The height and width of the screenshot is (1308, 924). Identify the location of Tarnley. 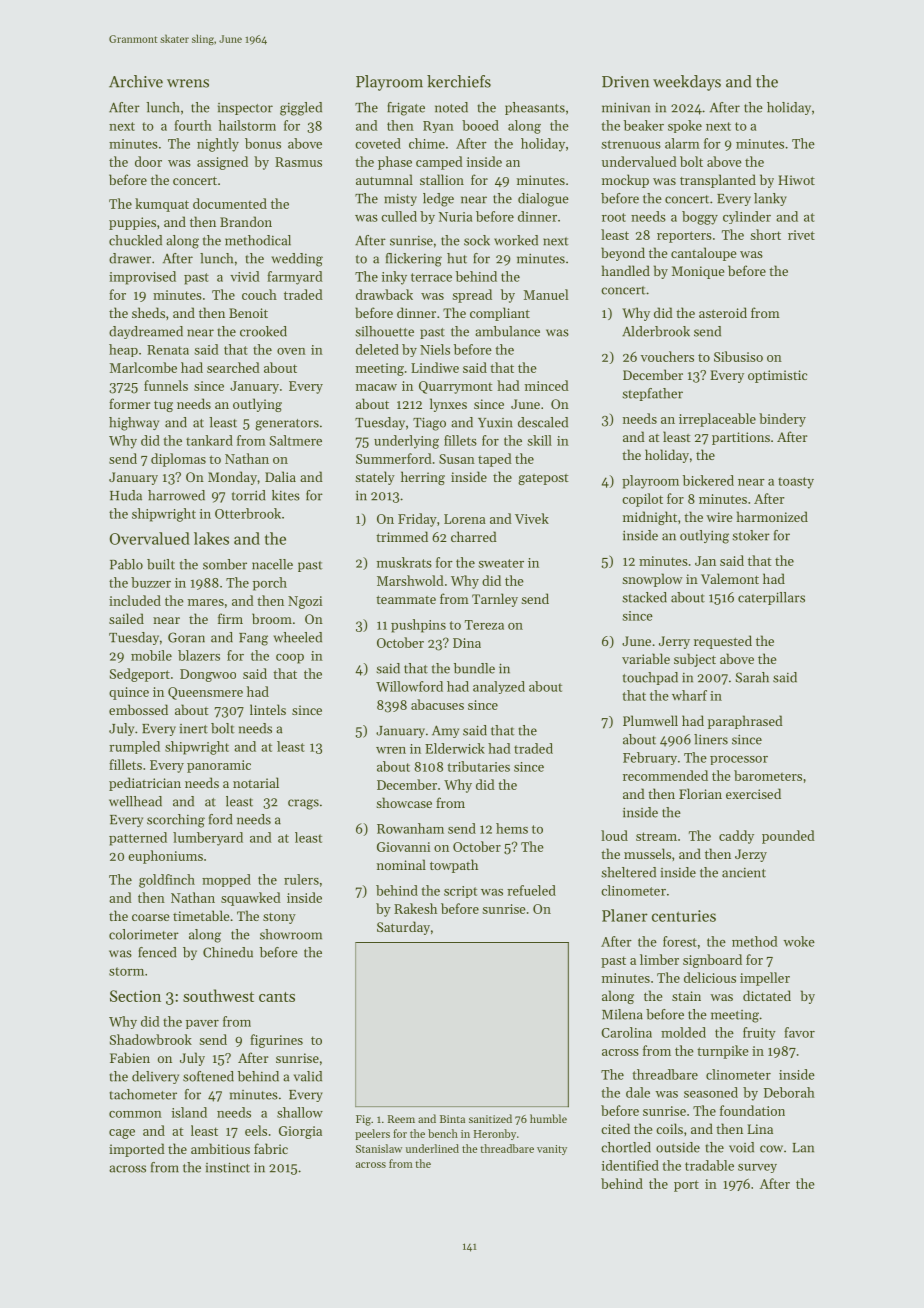
(495, 600).
